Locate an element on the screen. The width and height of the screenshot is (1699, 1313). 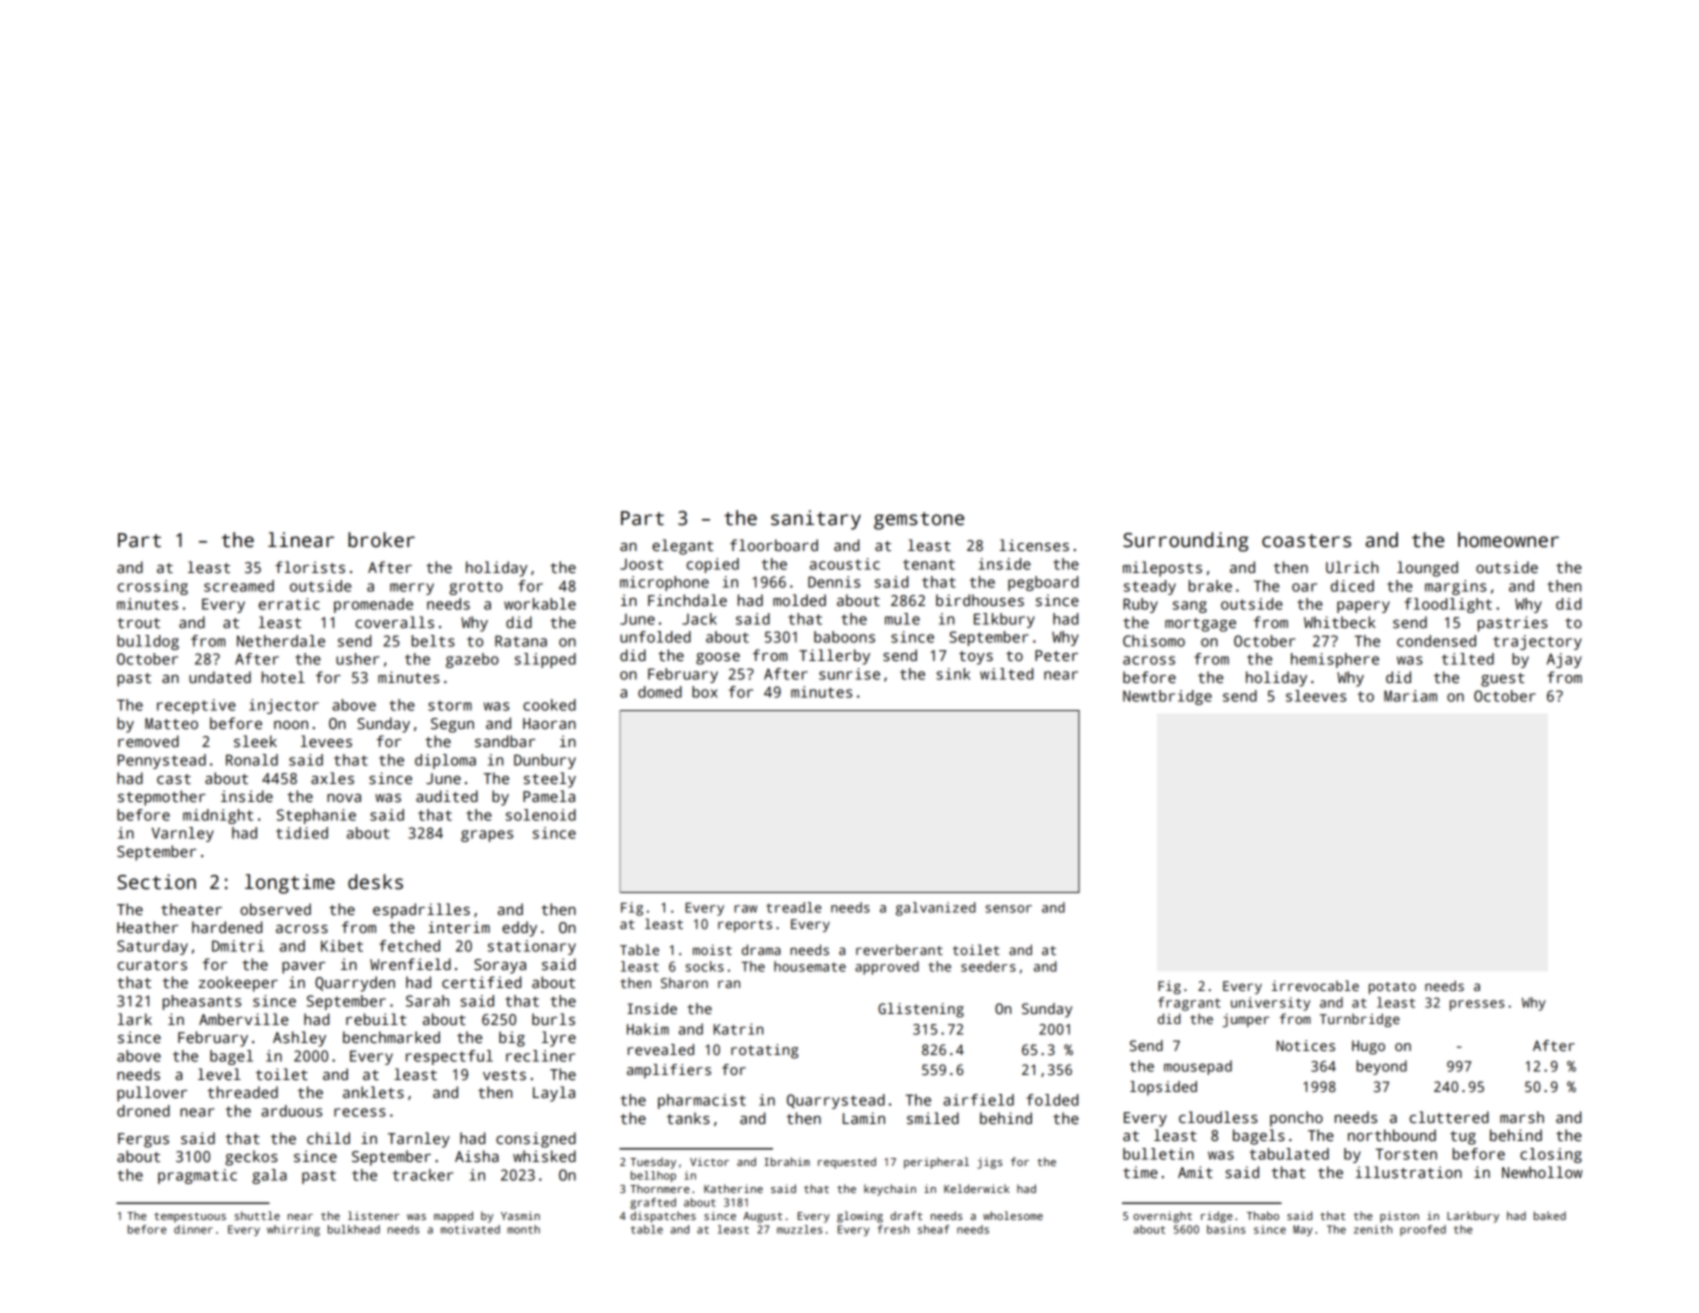
whisked is located at coordinates (544, 1156).
